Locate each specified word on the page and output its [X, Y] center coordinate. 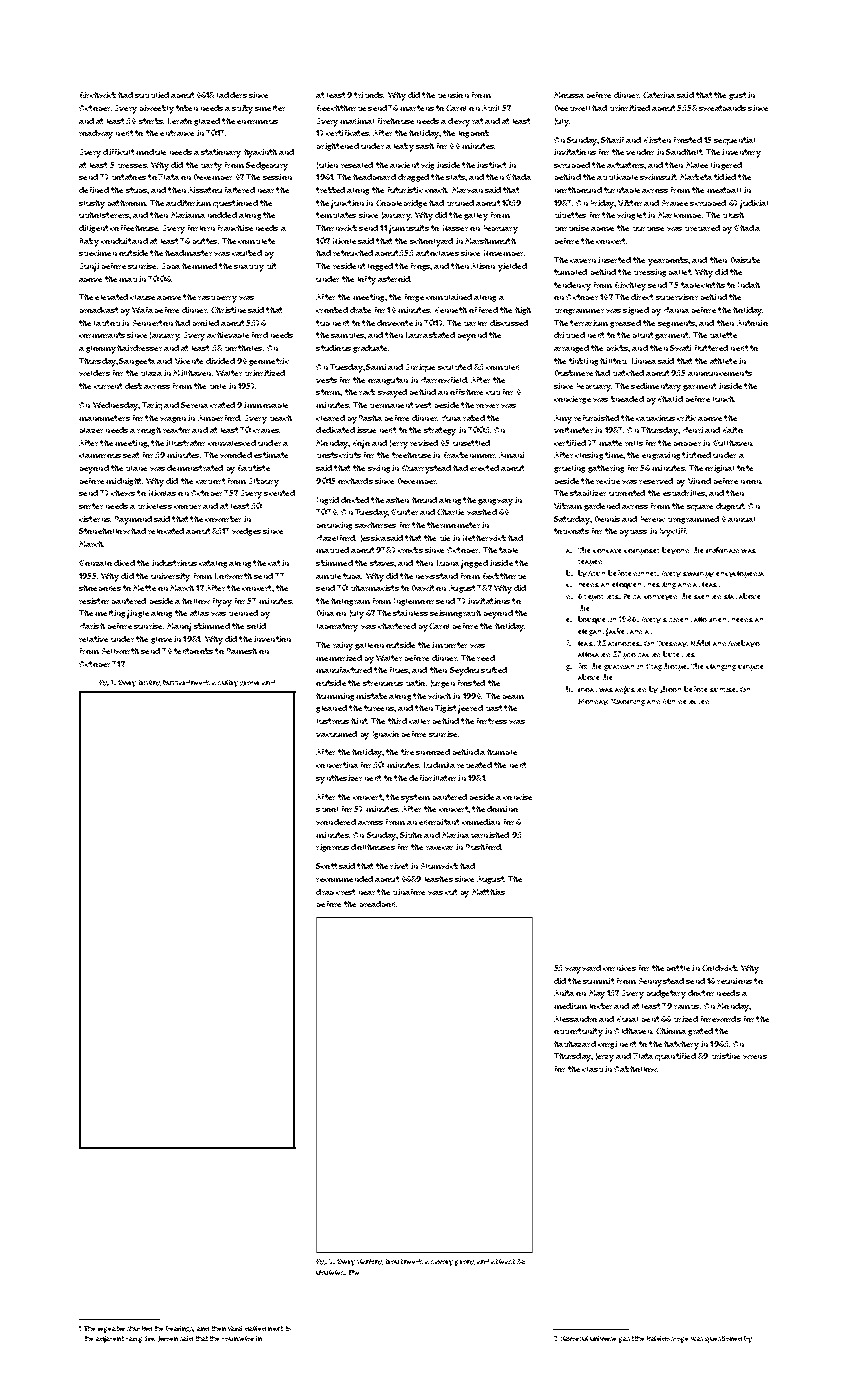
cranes [266, 431]
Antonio [752, 323]
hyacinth [260, 153]
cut [451, 892]
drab [325, 892]
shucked [139, 1328]
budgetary [666, 994]
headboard [374, 177]
